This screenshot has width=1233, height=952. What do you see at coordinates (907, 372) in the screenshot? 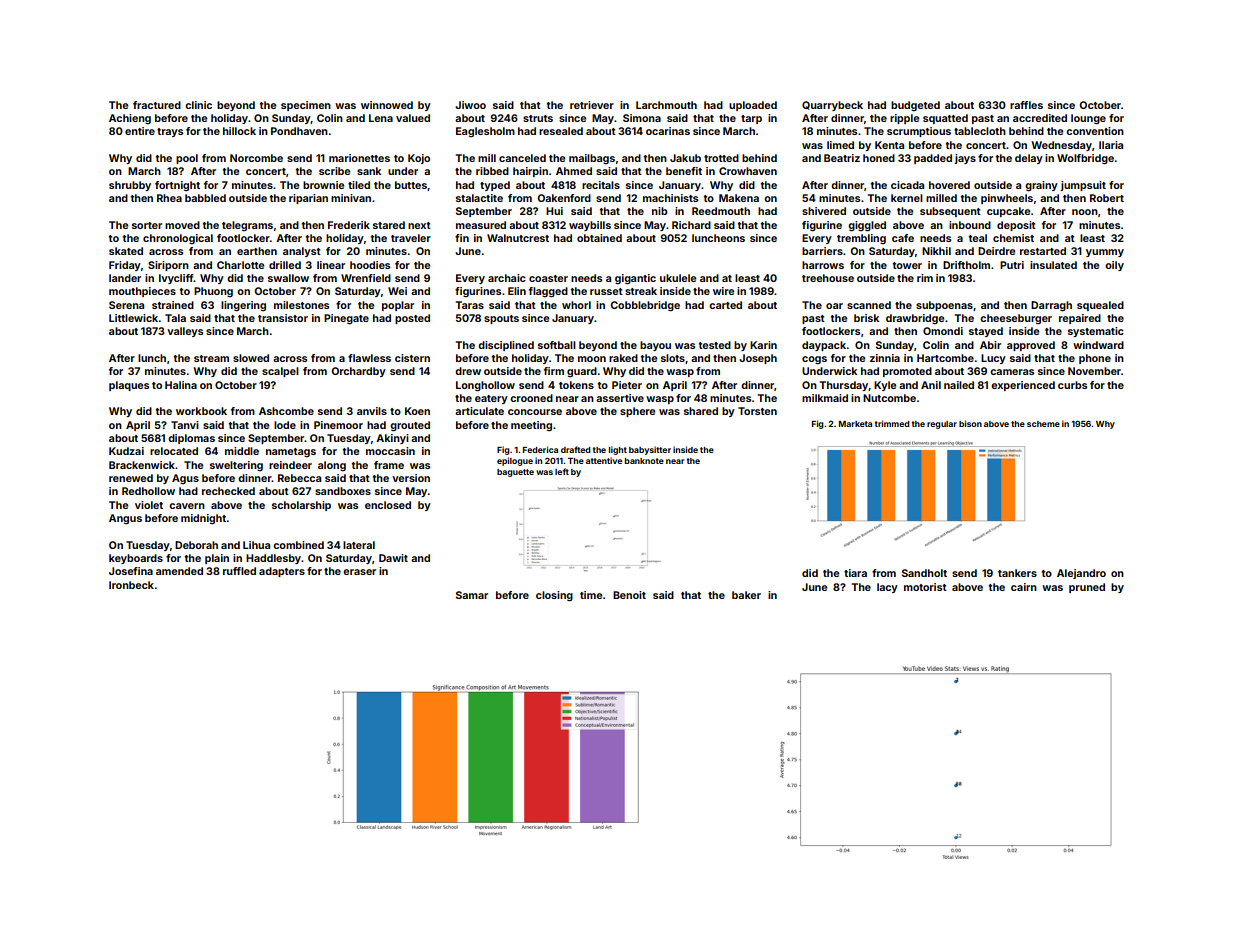
I see `promoted` at bounding box center [907, 372].
